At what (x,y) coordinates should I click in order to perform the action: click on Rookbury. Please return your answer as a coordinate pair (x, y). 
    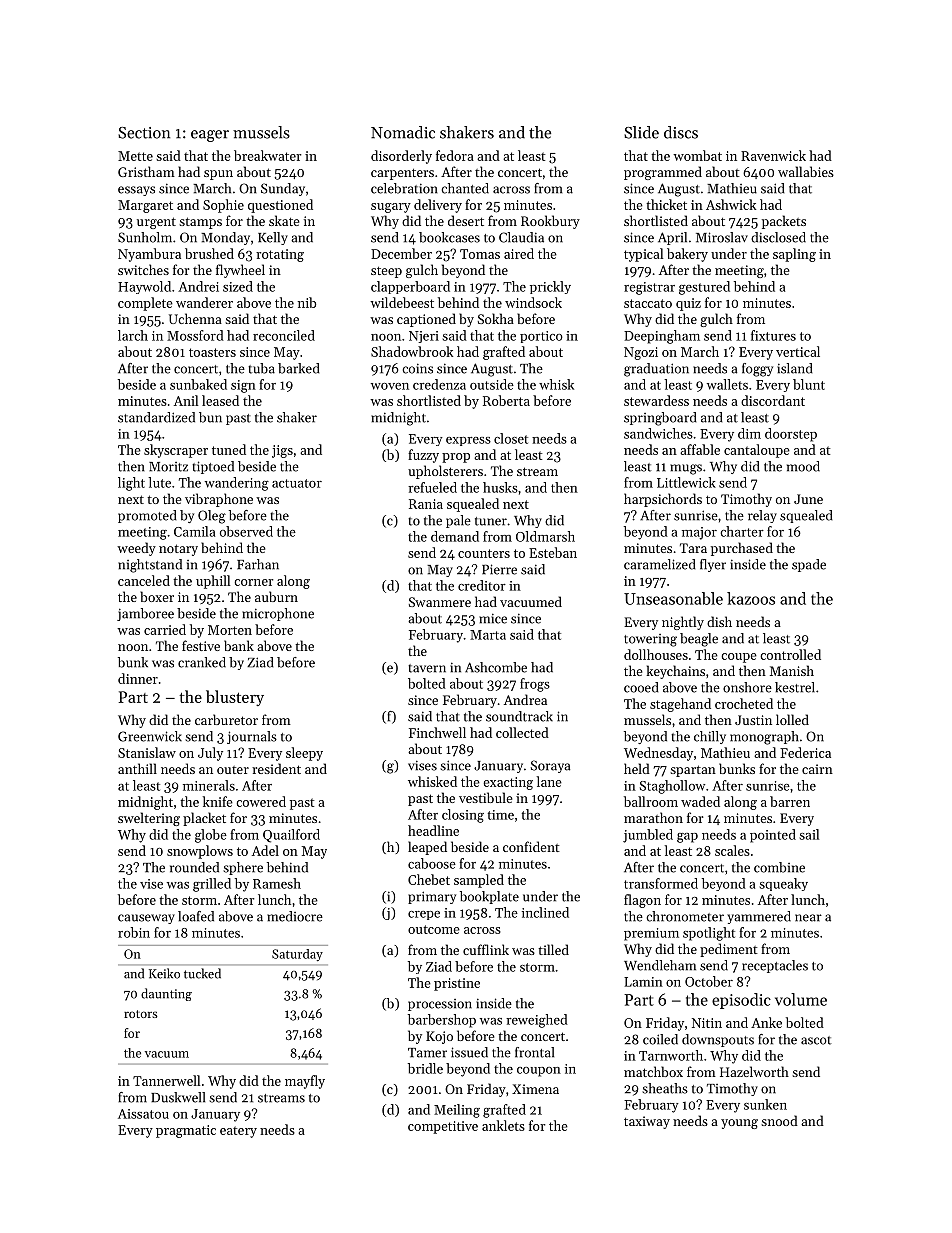
    Looking at the image, I should click on (550, 222).
